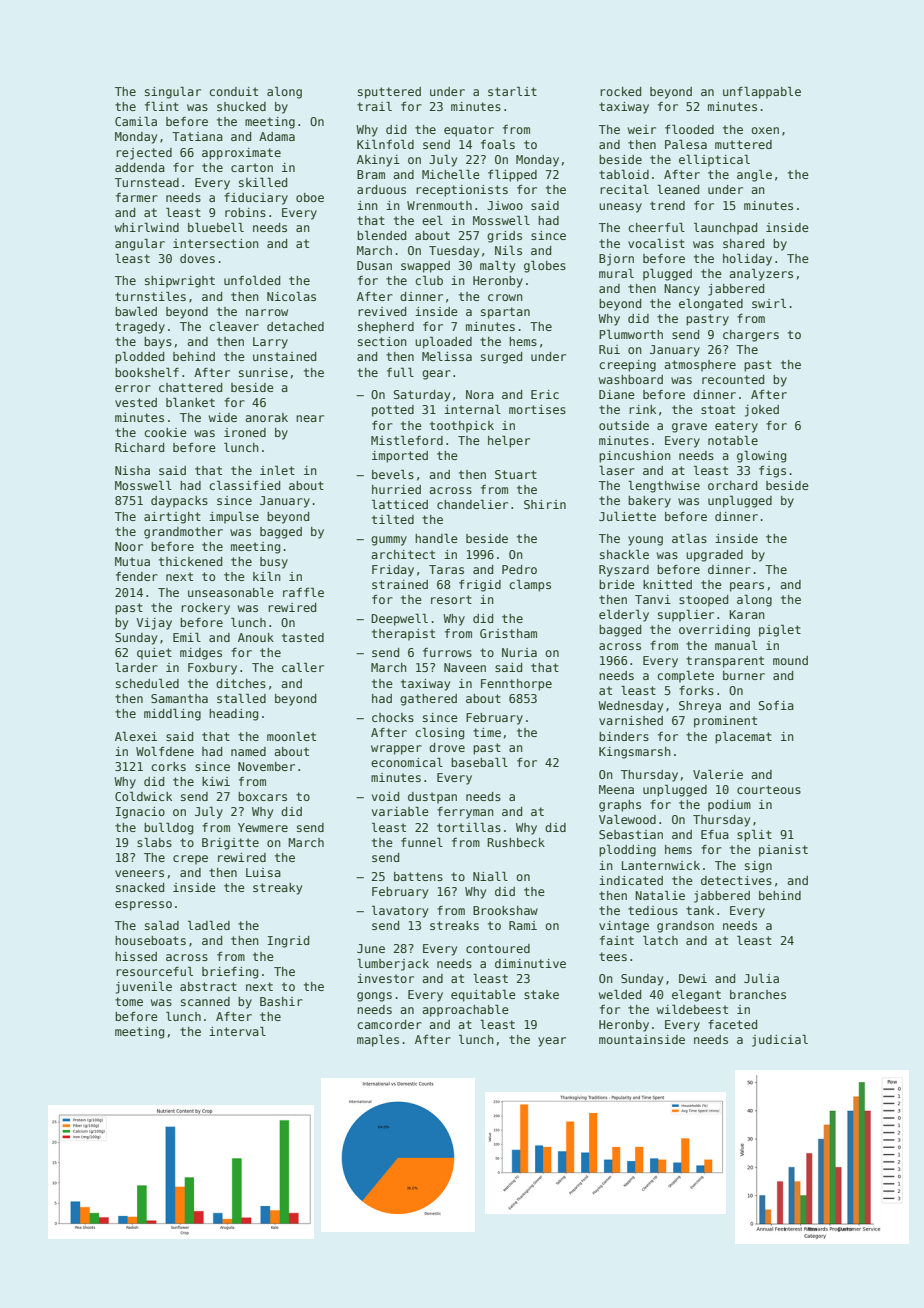 The image size is (924, 1308). What do you see at coordinates (237, 1031) in the screenshot?
I see `interval` at bounding box center [237, 1031].
